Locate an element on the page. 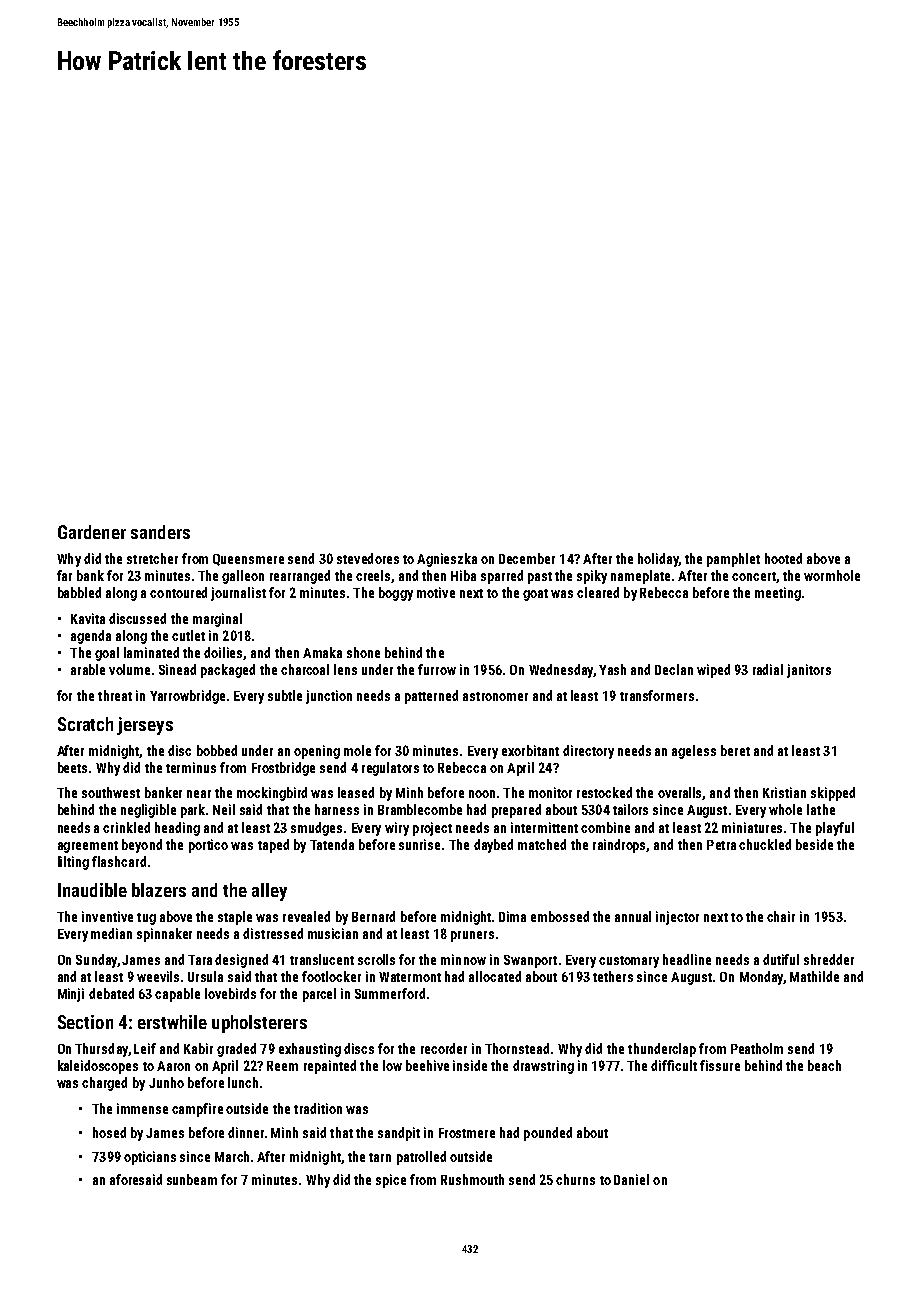  Kristian is located at coordinates (784, 792).
